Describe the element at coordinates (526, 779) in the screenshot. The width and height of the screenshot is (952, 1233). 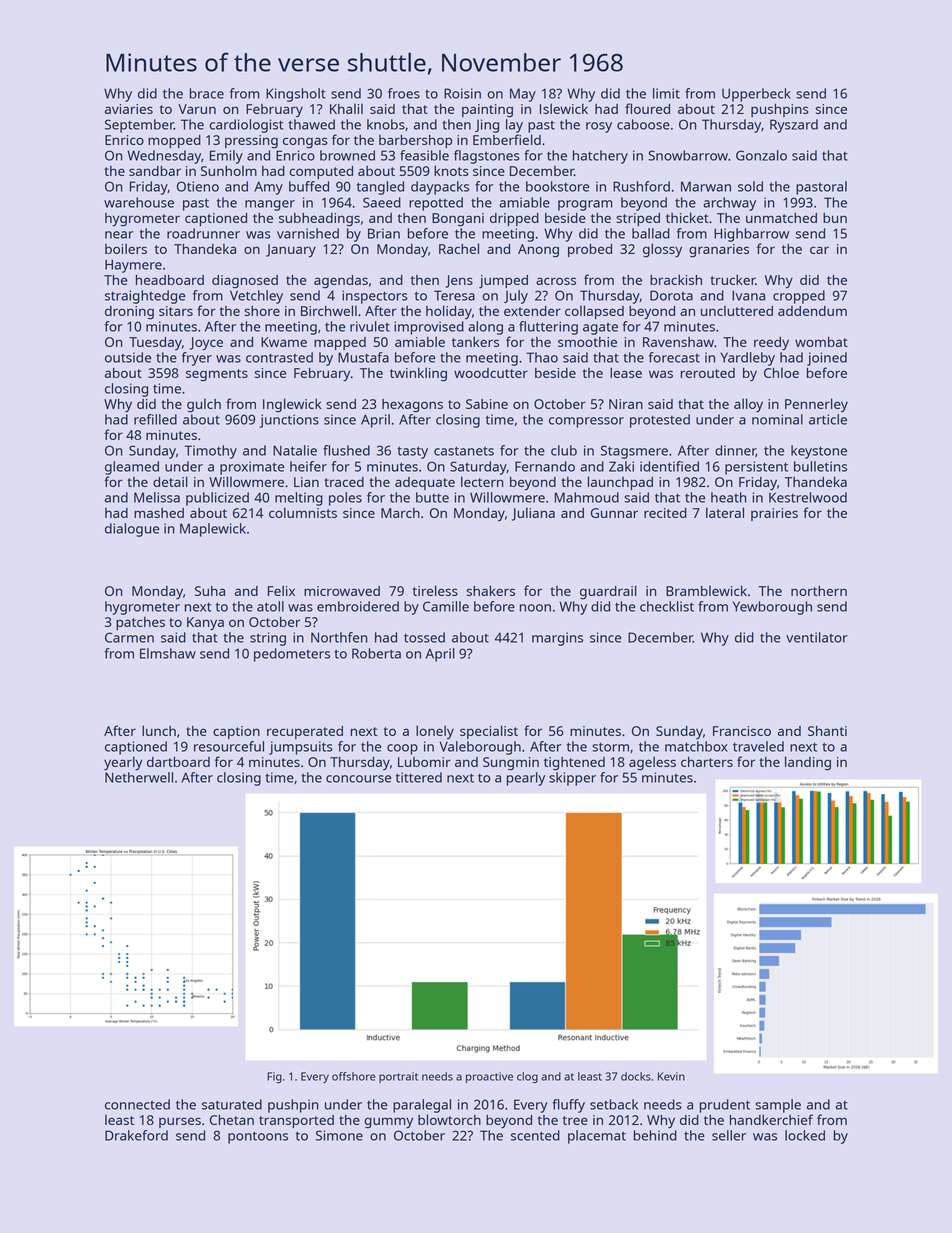
I see `pearly` at that location.
